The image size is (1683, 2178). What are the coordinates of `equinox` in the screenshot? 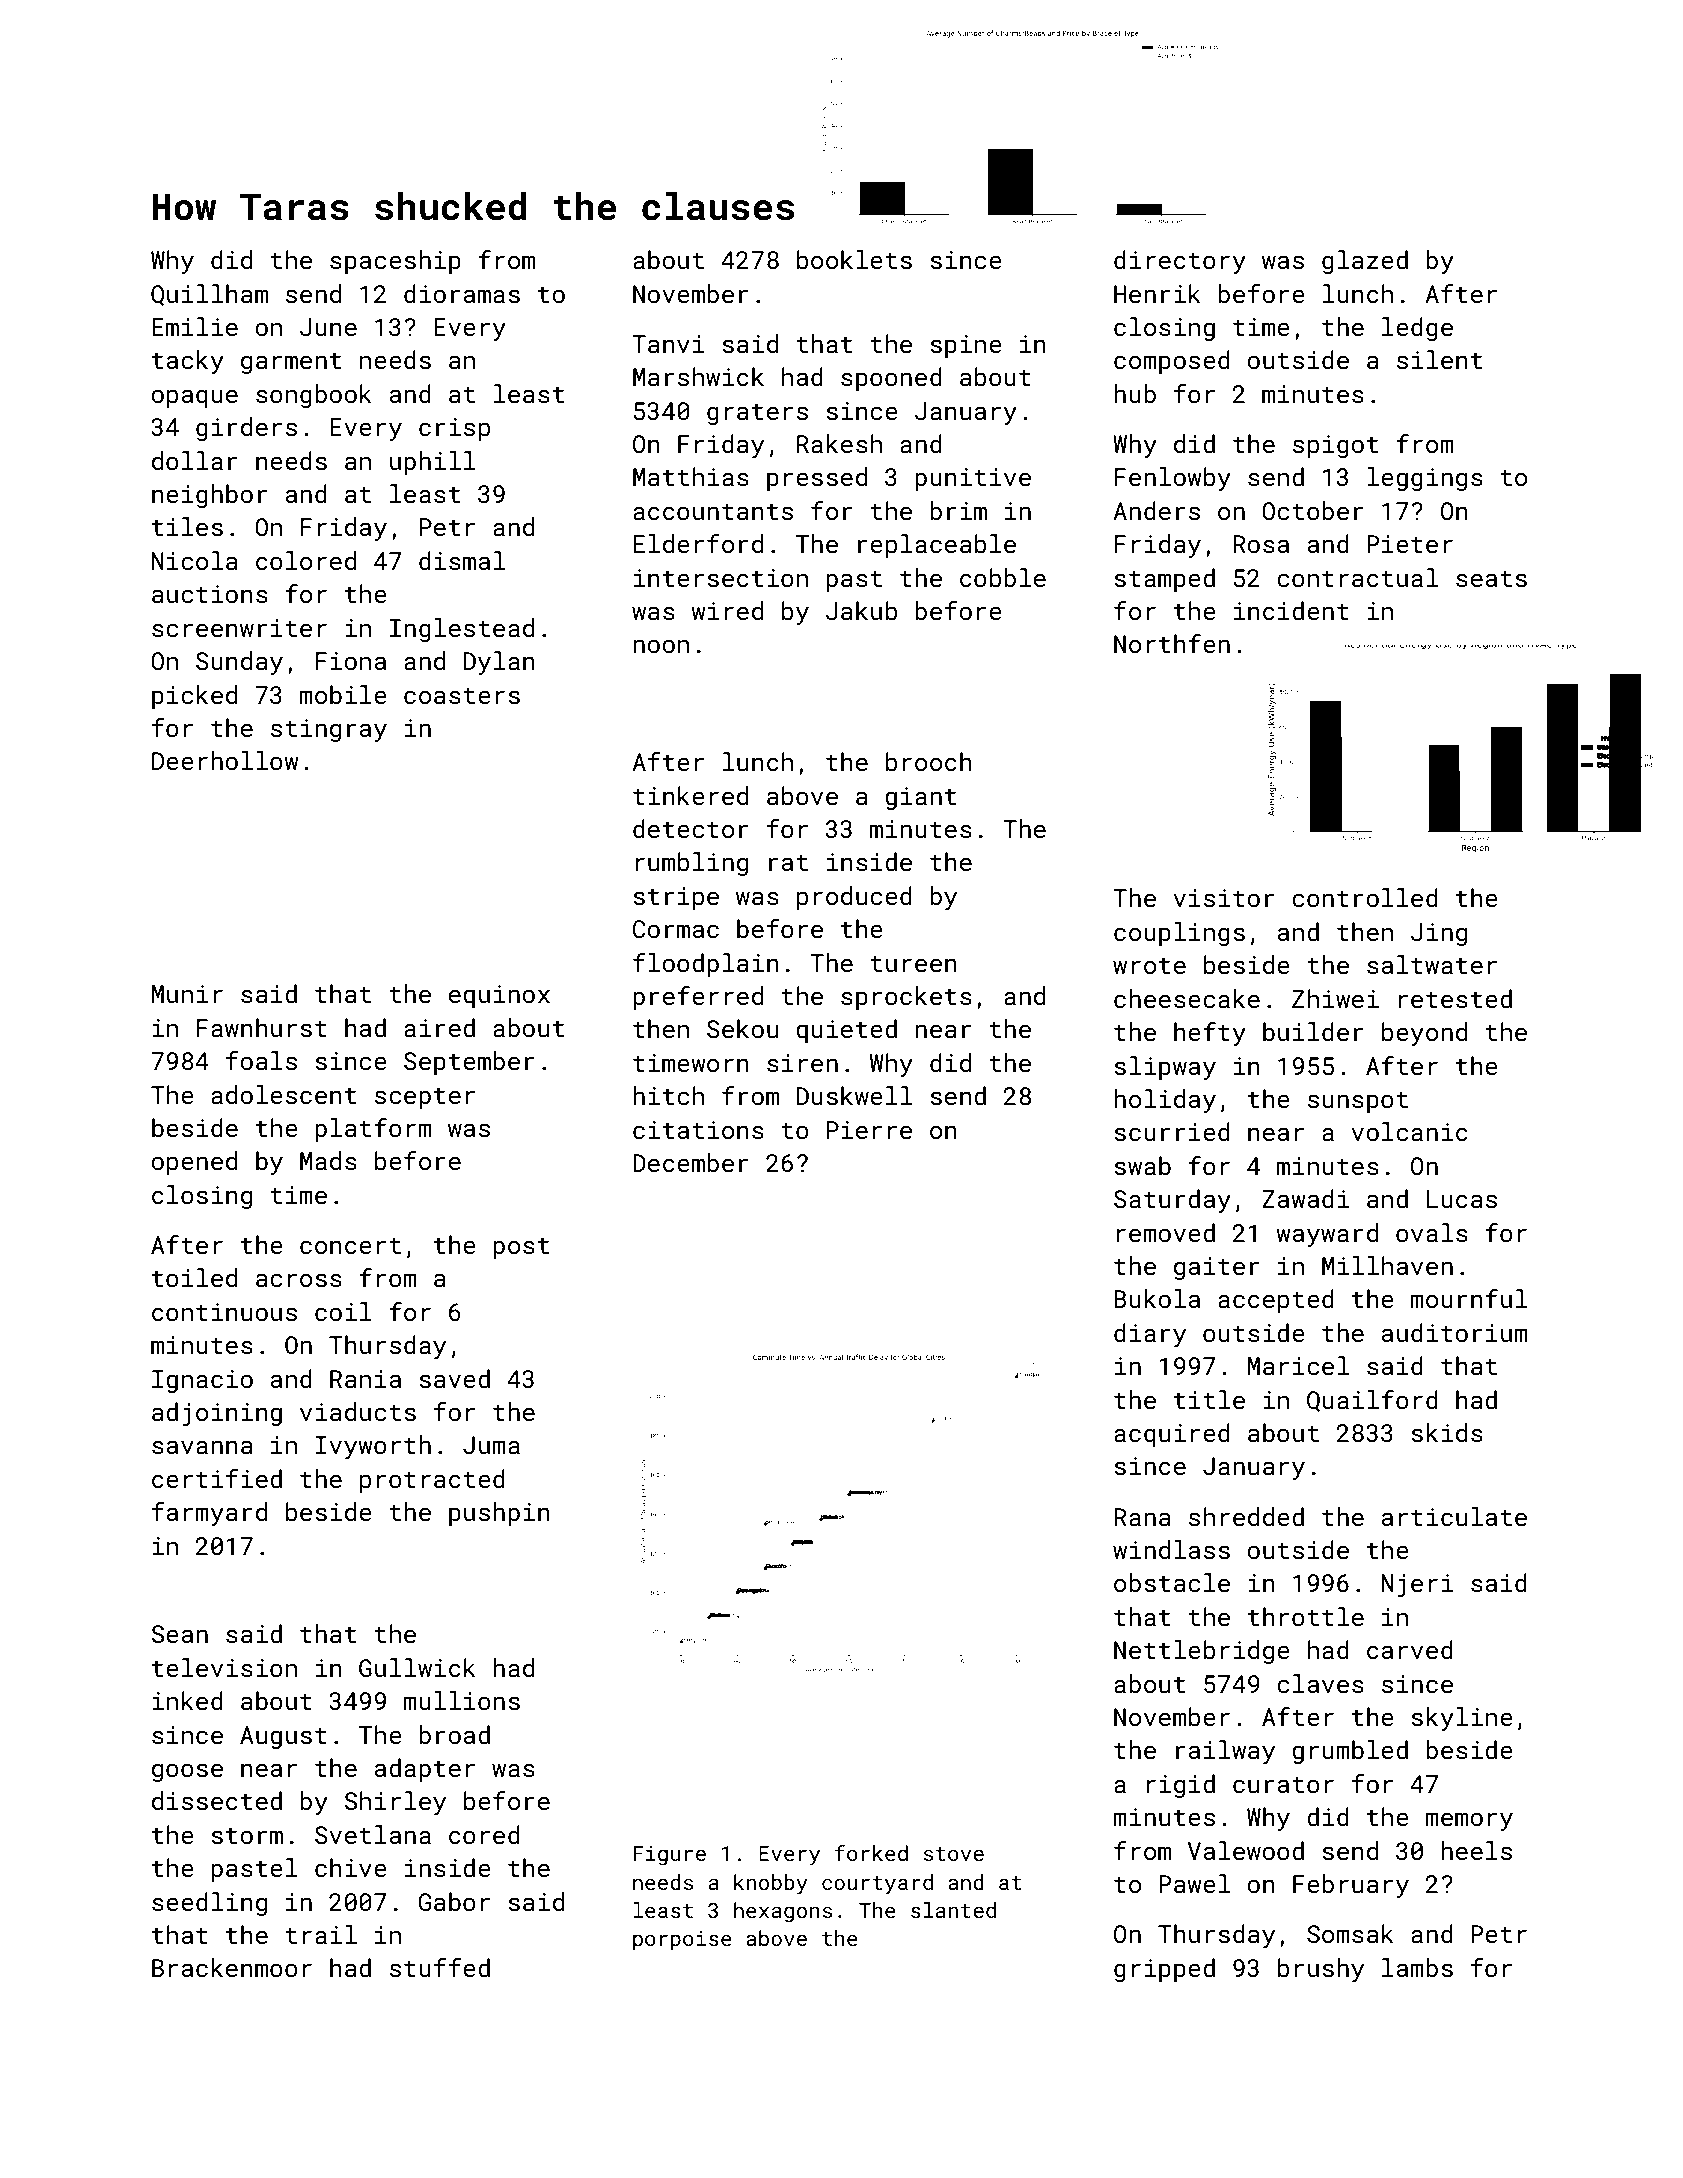 It's located at (499, 996).
